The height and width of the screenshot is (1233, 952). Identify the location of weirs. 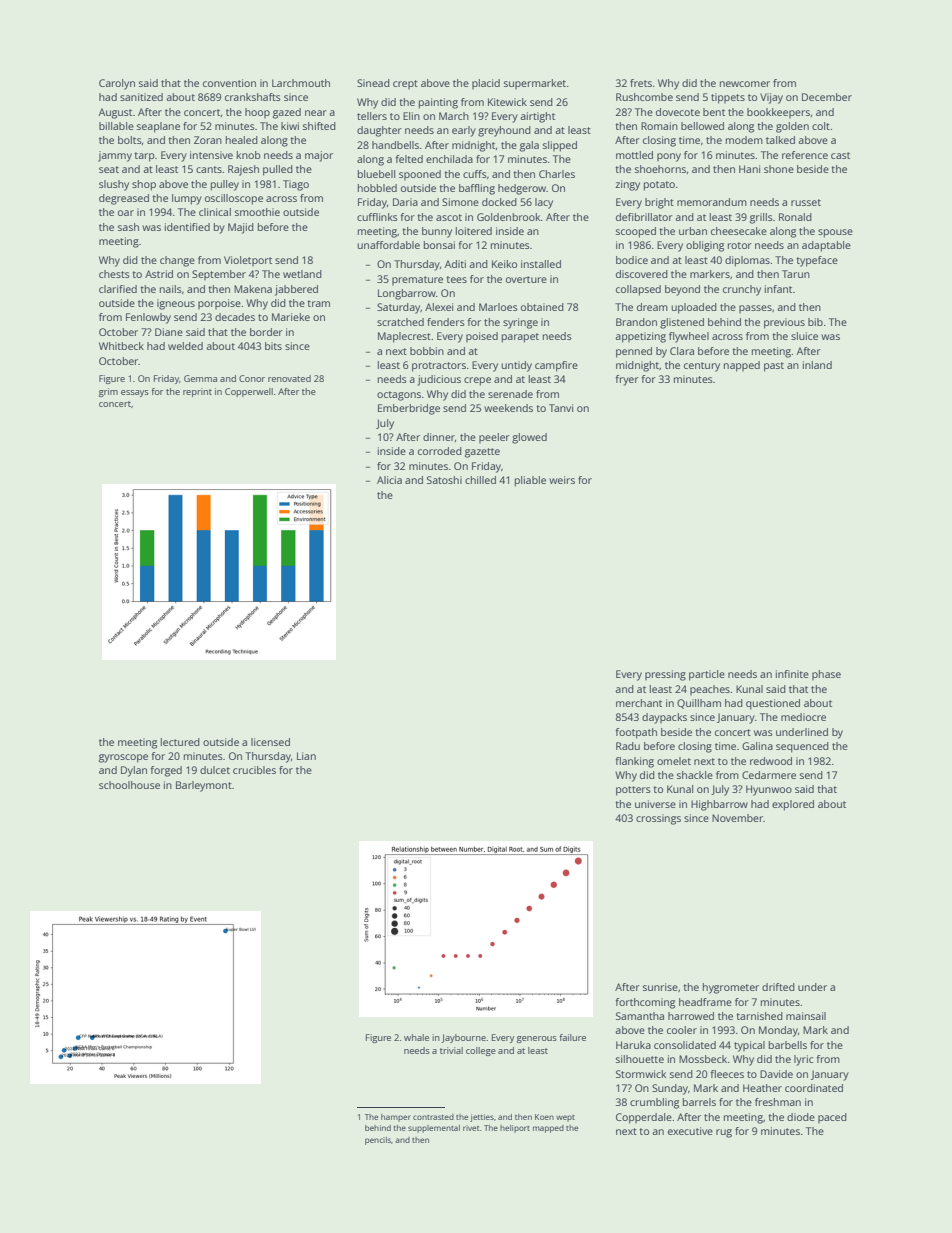
(562, 480).
